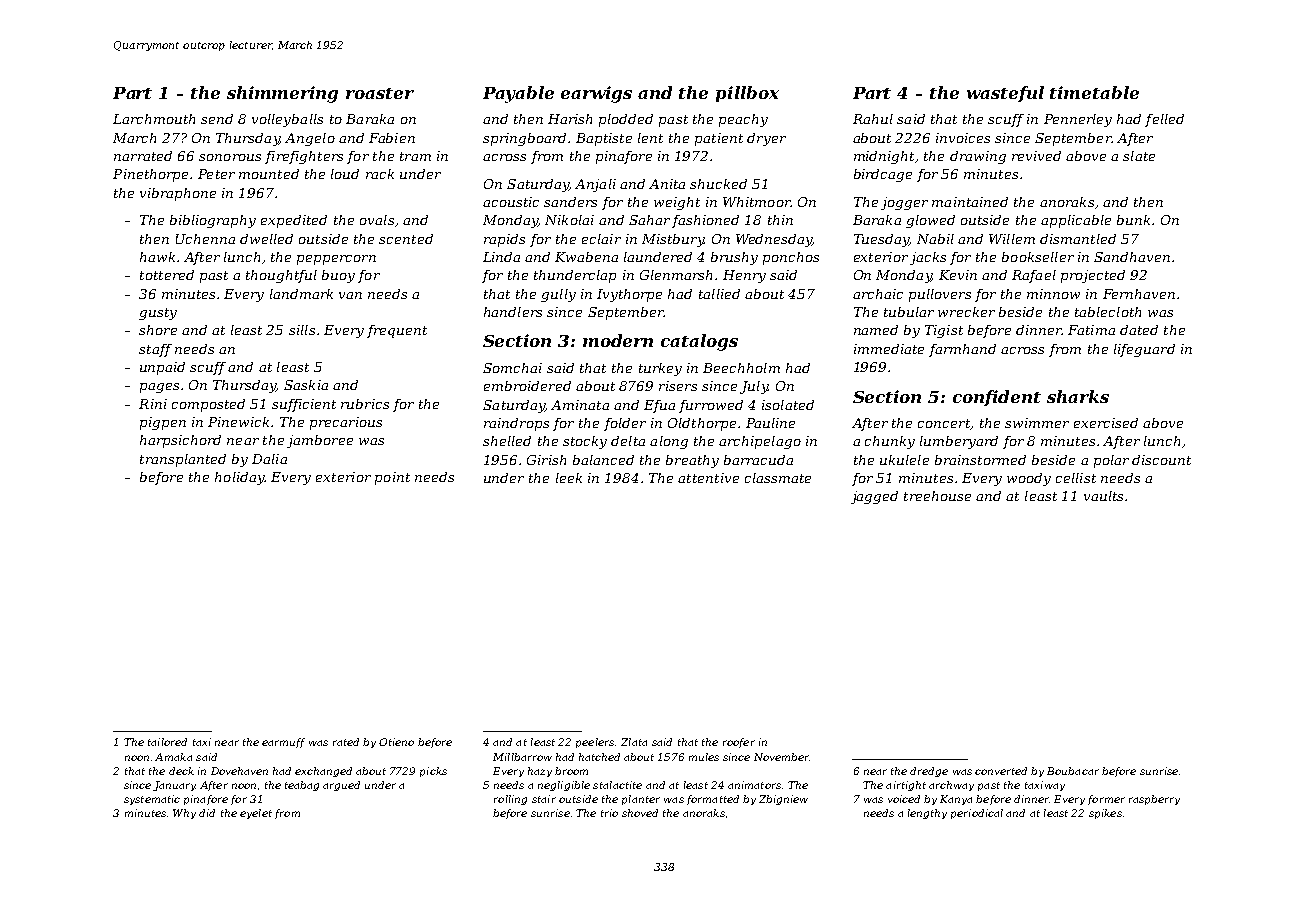 The height and width of the screenshot is (924, 1308). Describe the element at coordinates (1094, 92) in the screenshot. I see `timetable` at that location.
